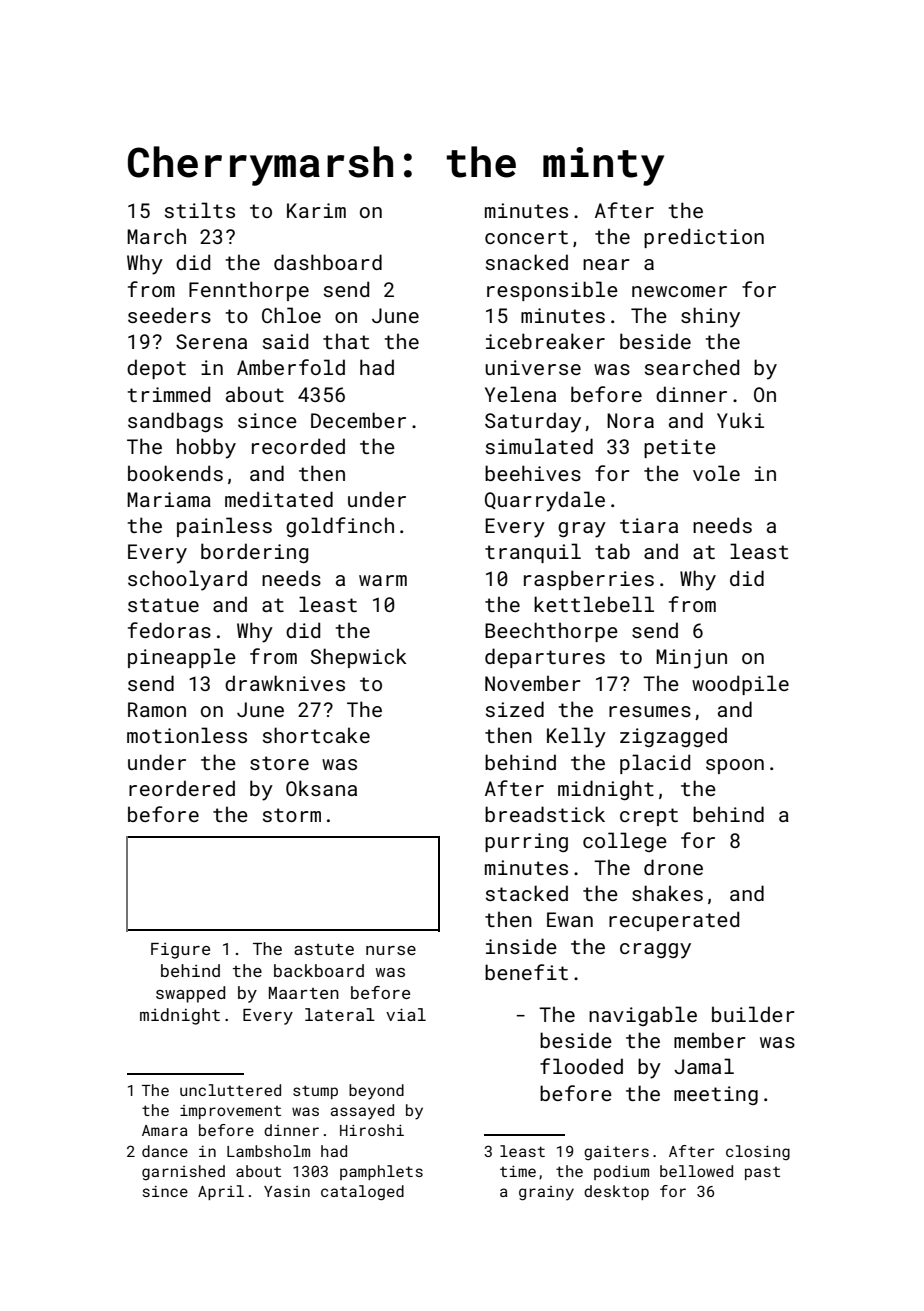 The image size is (924, 1311). What do you see at coordinates (182, 788) in the screenshot?
I see `reordered` at bounding box center [182, 788].
